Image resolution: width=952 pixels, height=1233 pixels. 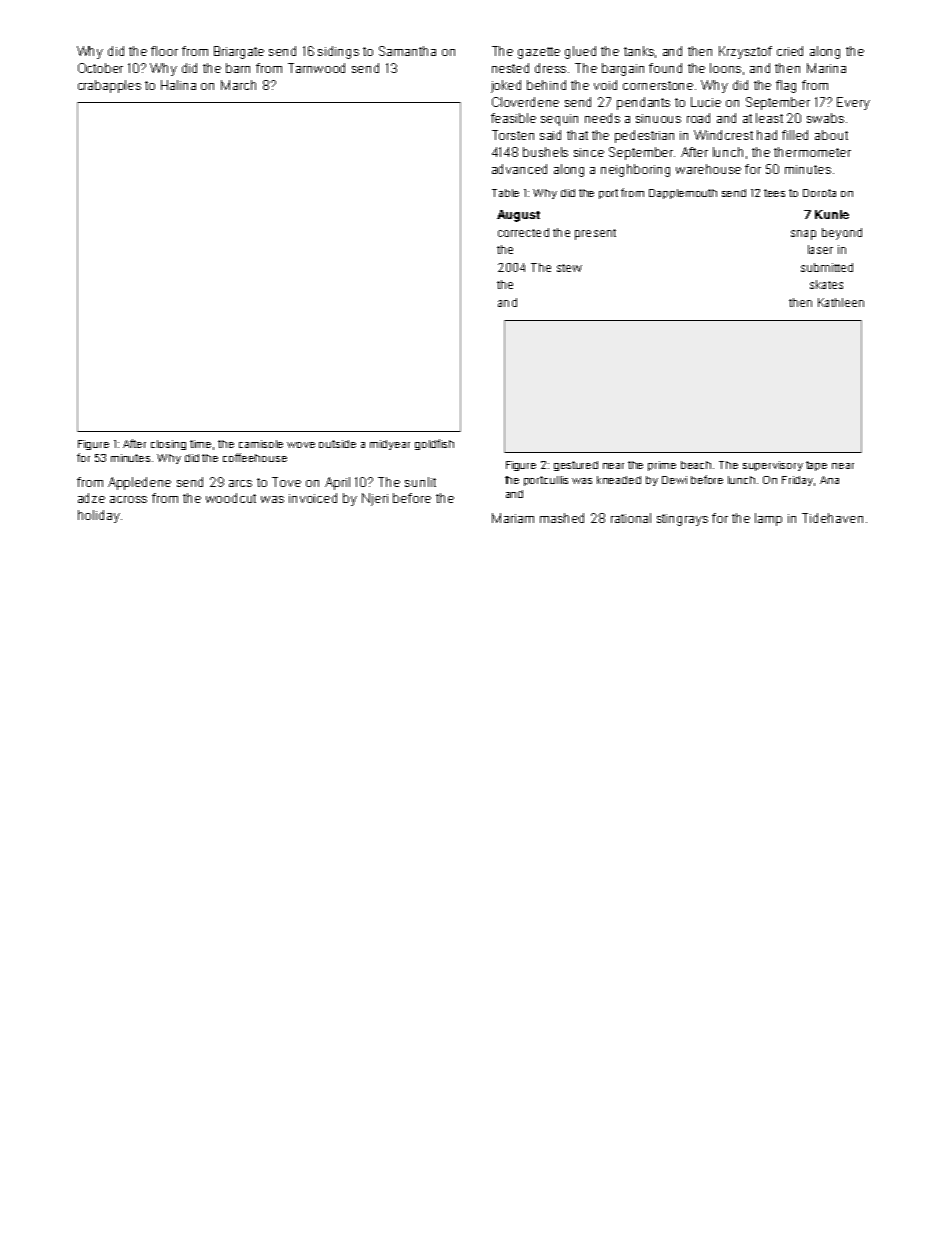 I want to click on goldfish, so click(x=434, y=444).
